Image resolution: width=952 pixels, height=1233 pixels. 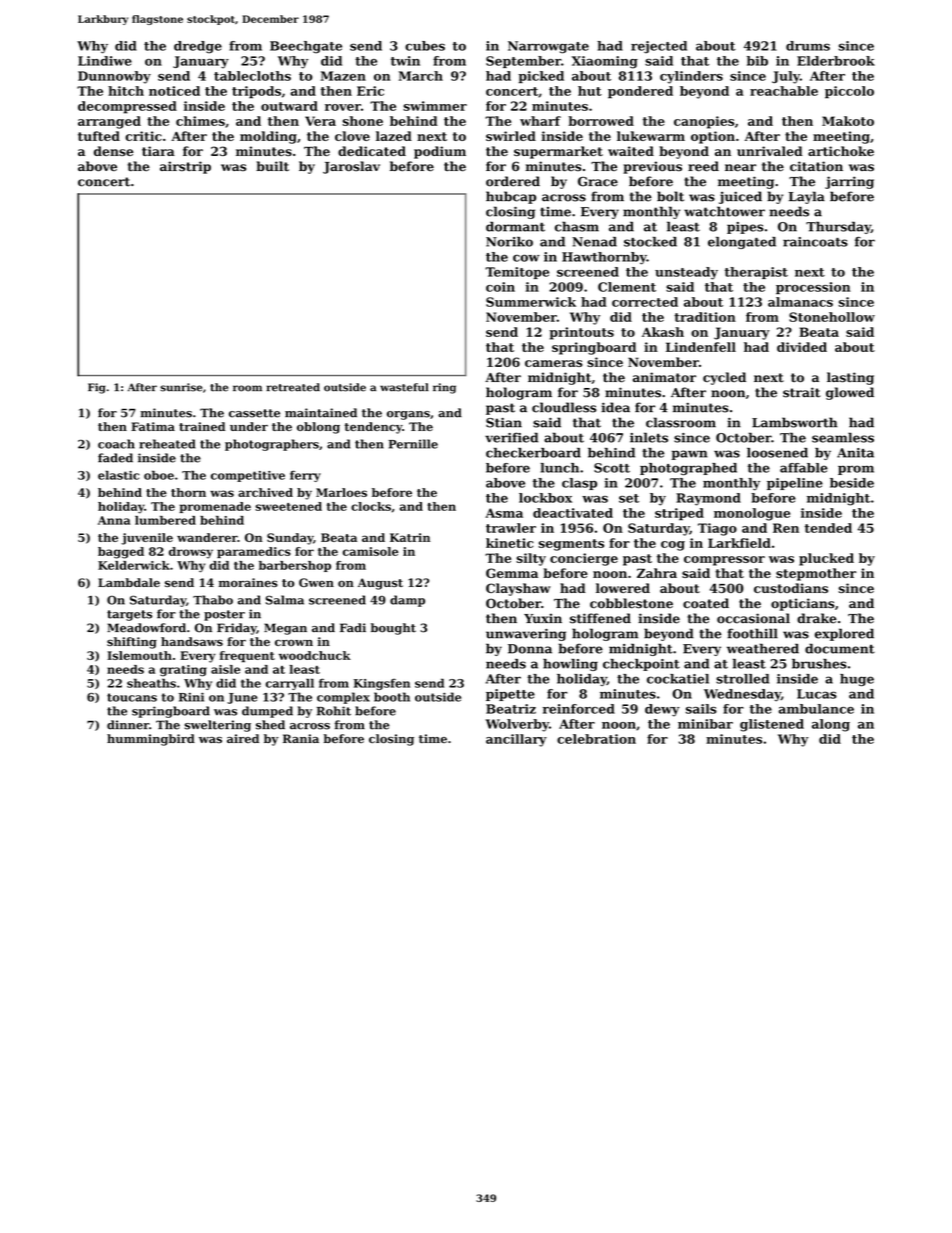 I want to click on Clement, so click(x=627, y=287).
